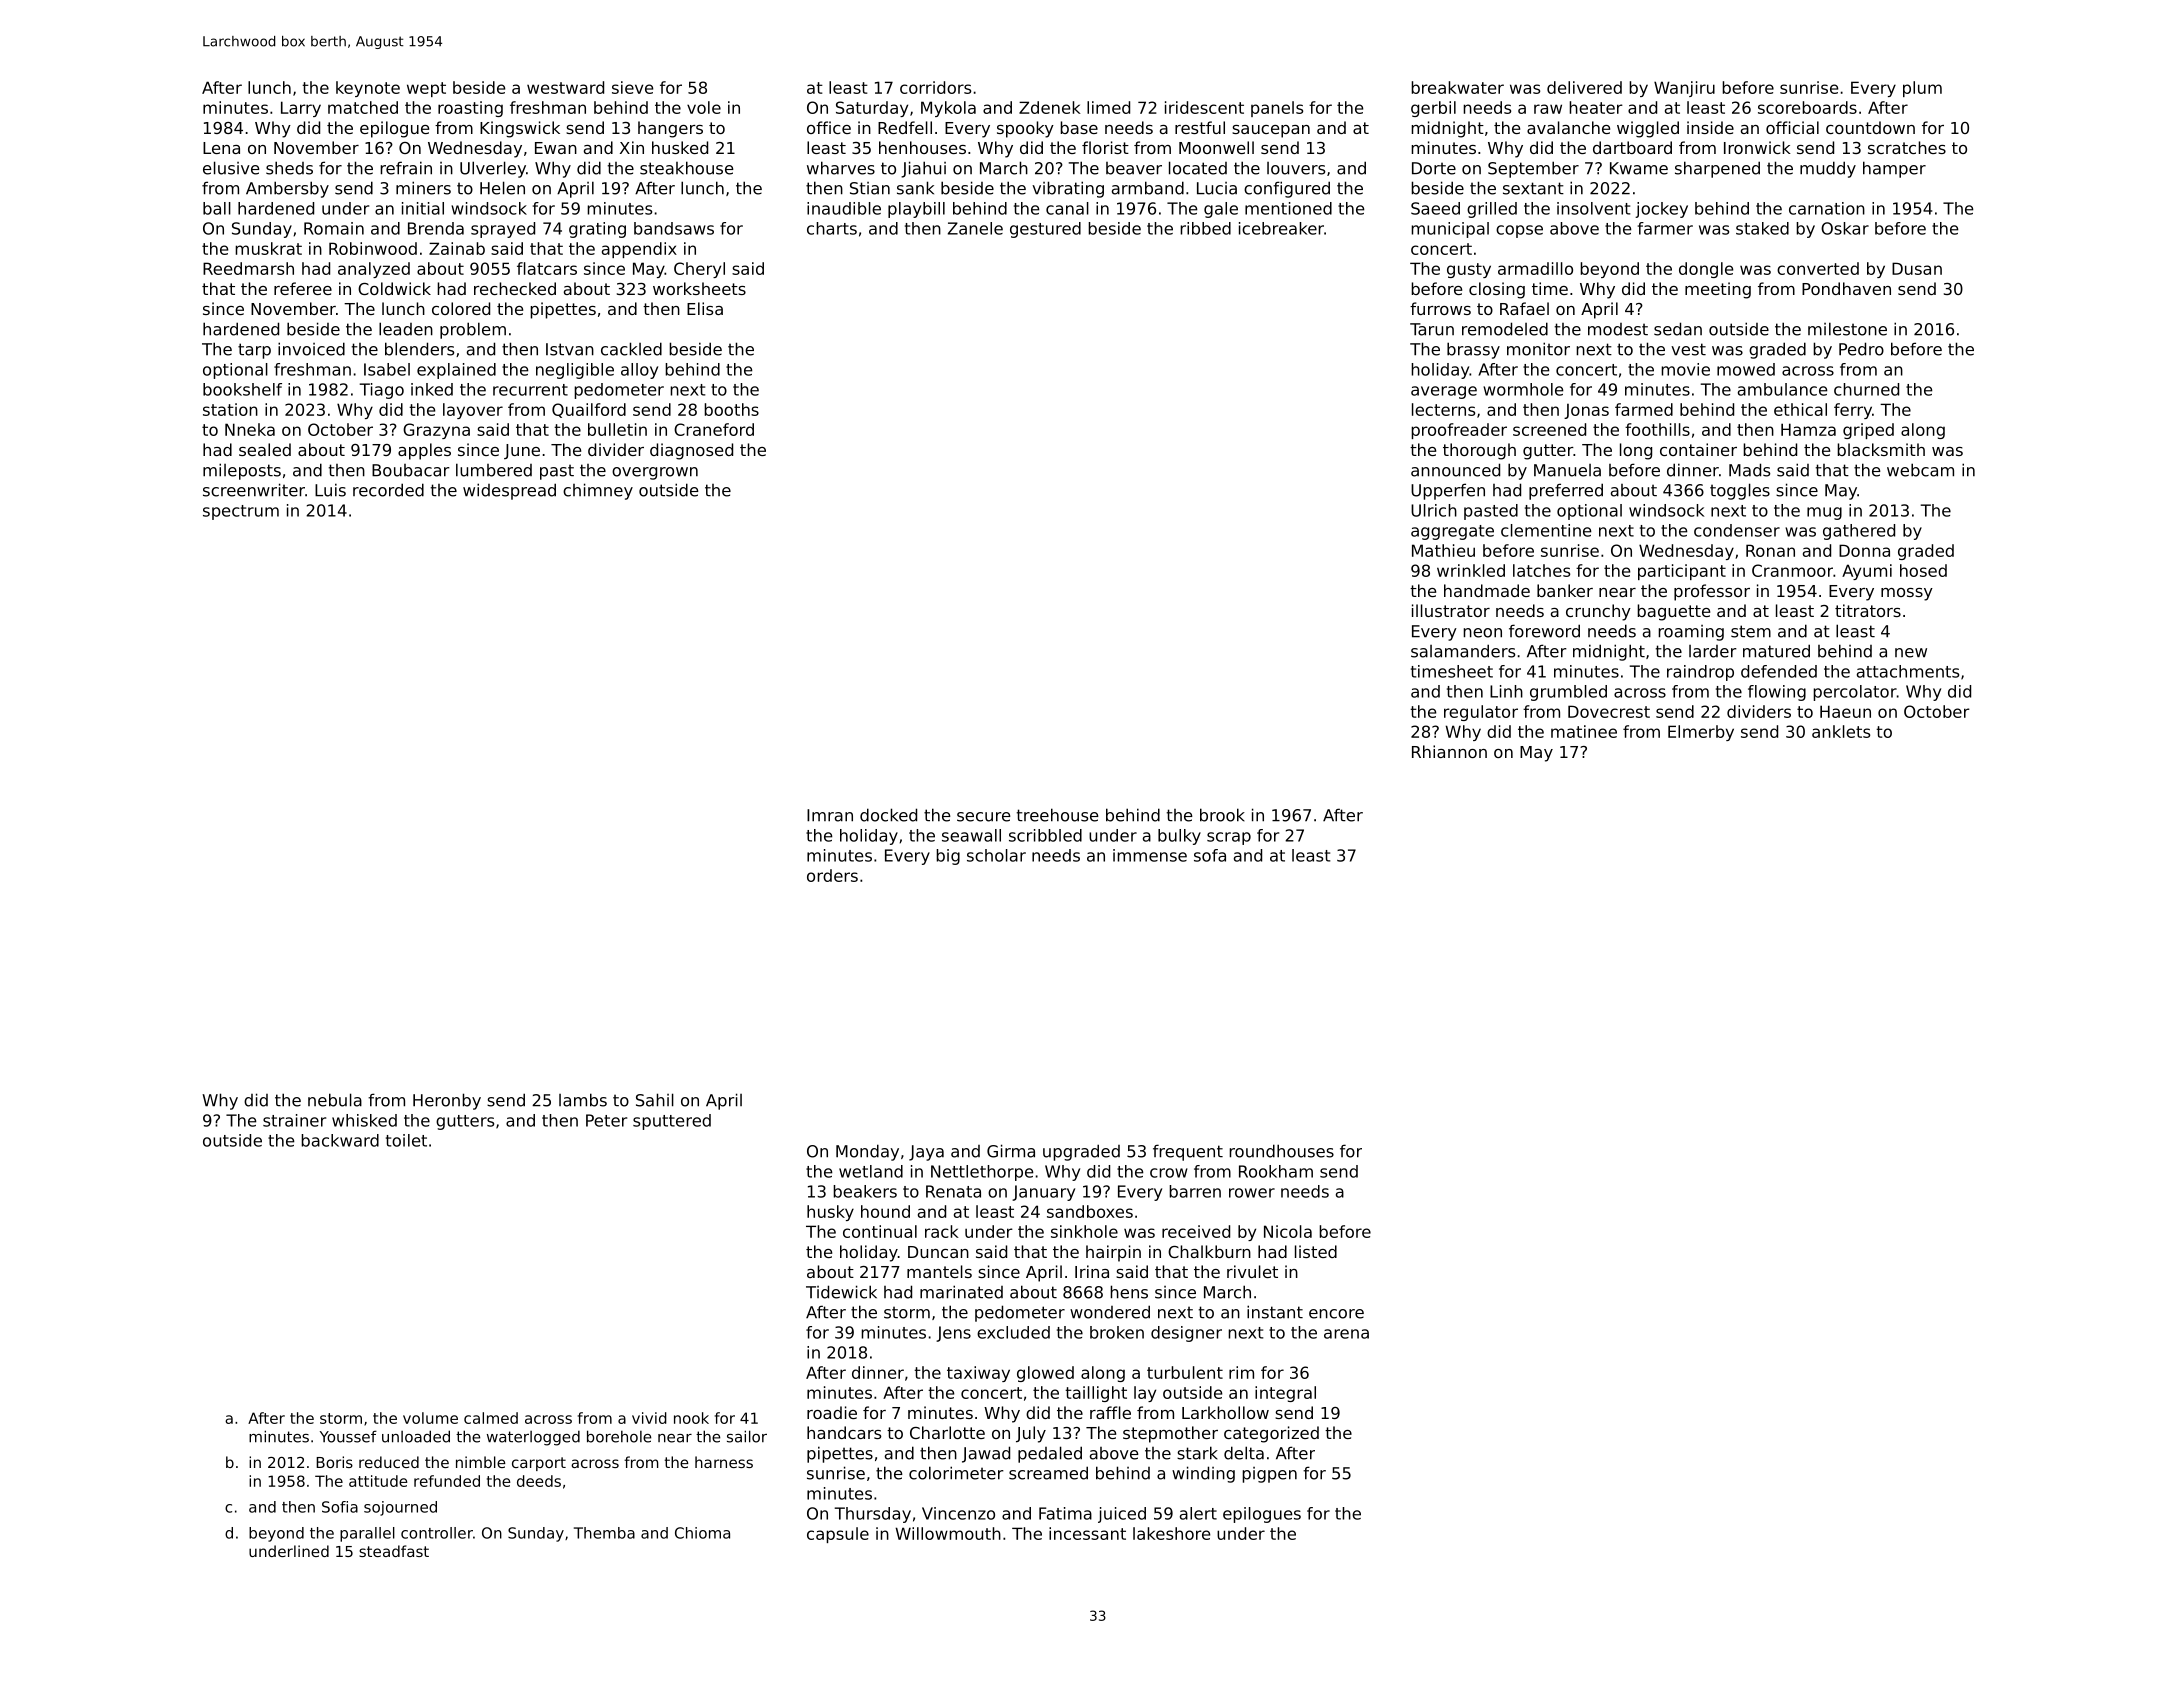 This screenshot has width=2178, height=1683. What do you see at coordinates (1457, 87) in the screenshot?
I see `breakwater` at bounding box center [1457, 87].
